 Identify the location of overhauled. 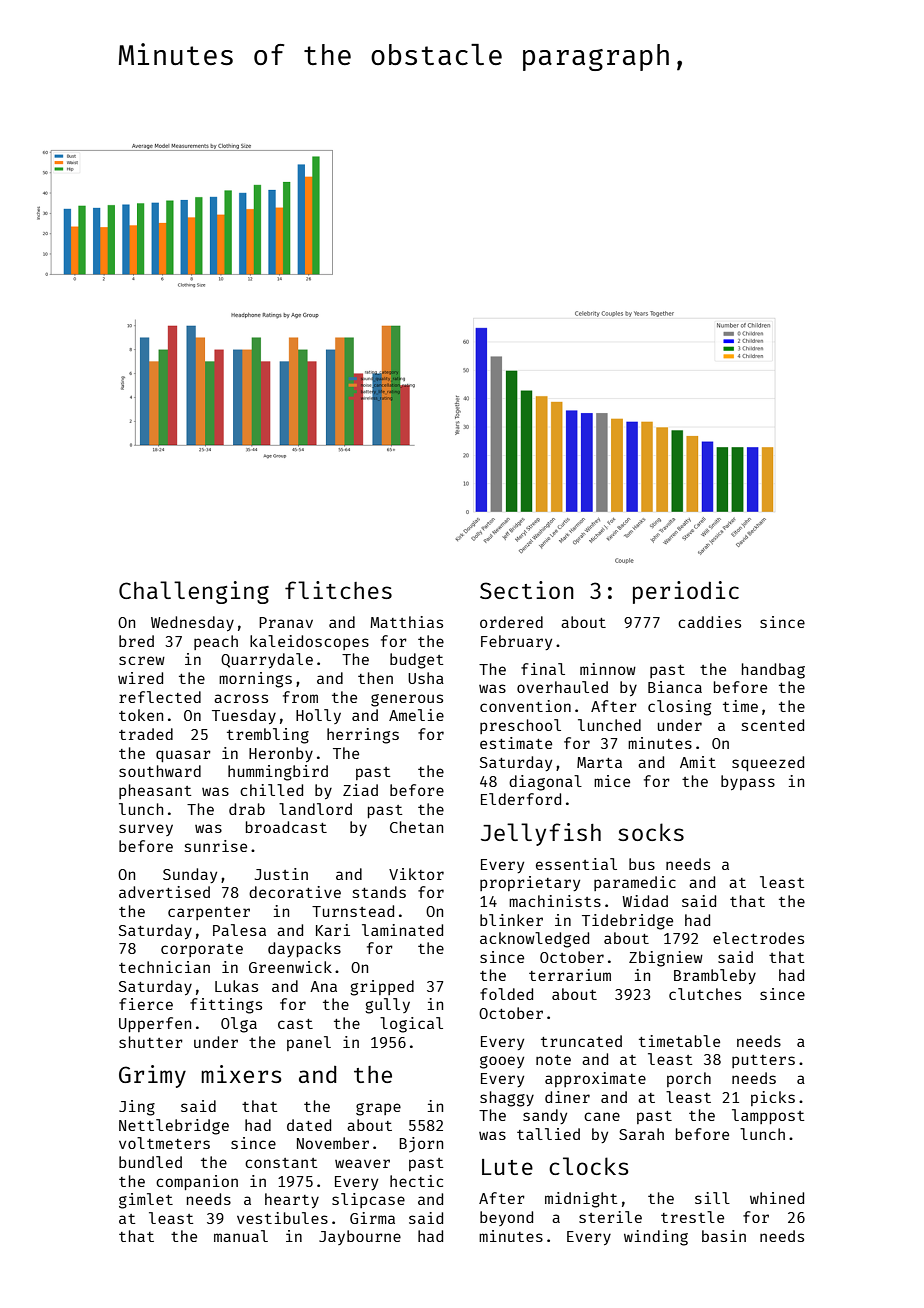
(562, 687).
